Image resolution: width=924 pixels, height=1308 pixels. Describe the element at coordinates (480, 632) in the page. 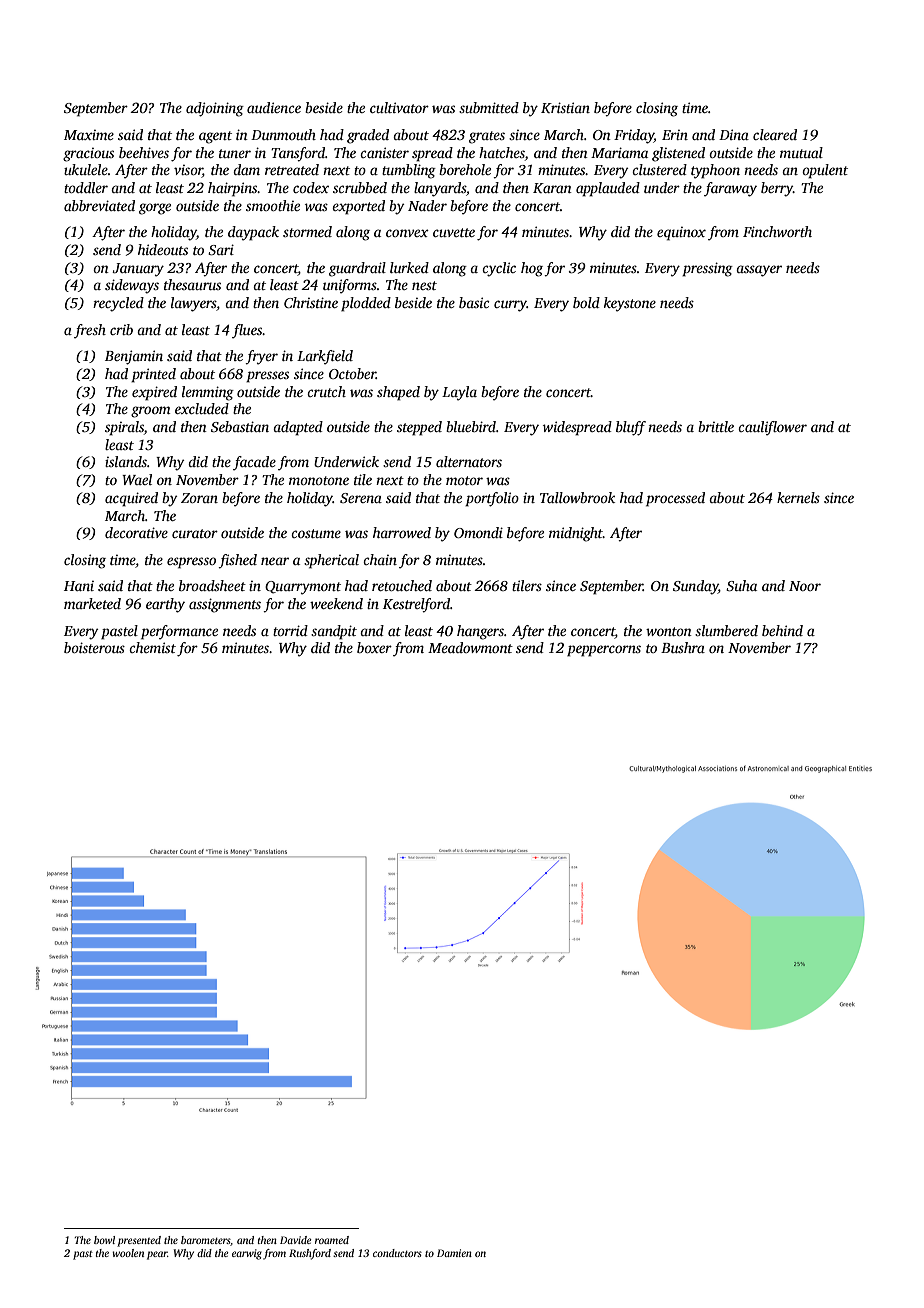

I see `hangers` at that location.
